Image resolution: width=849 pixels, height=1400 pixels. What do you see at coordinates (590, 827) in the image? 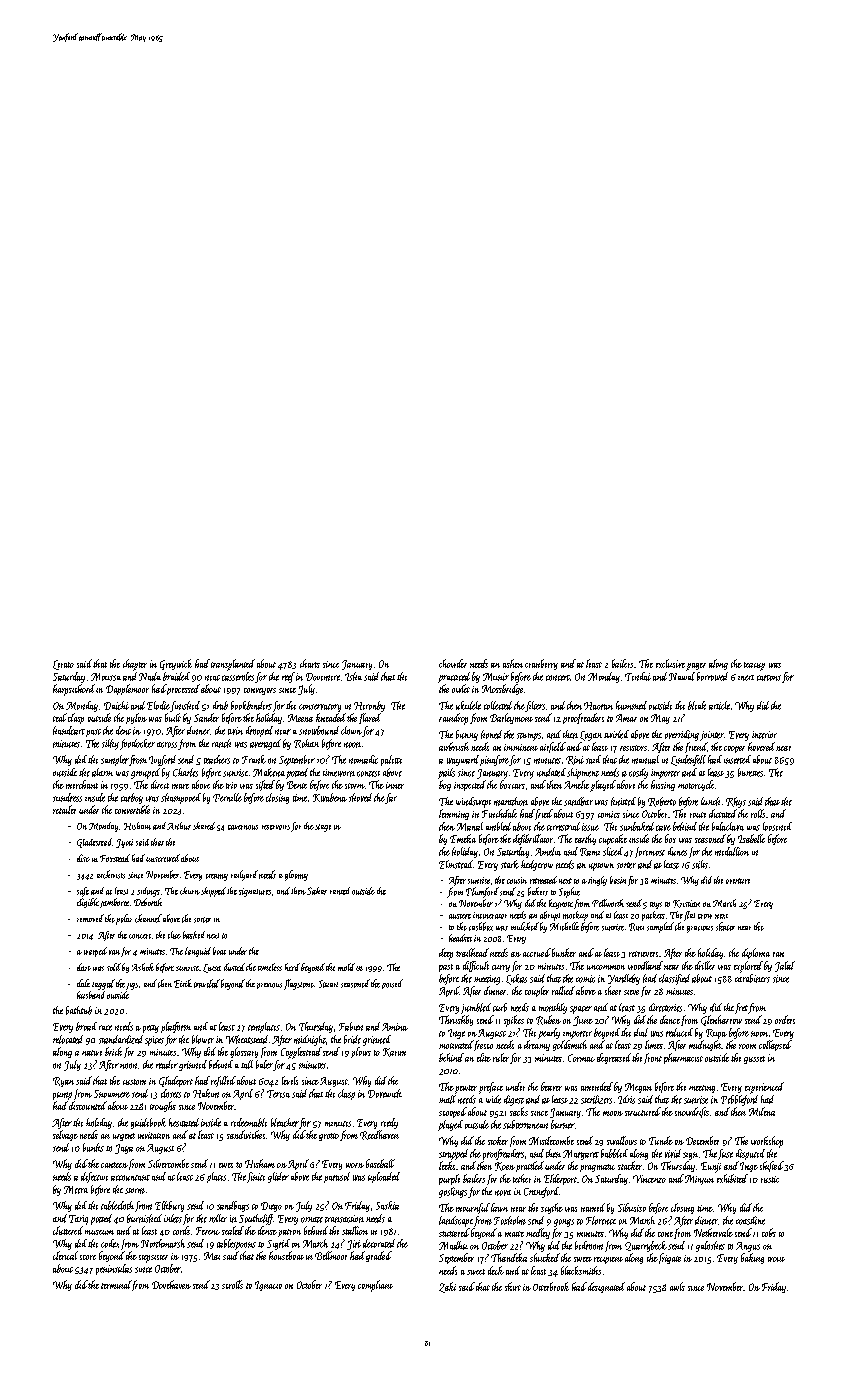
I see `issue` at bounding box center [590, 827].
